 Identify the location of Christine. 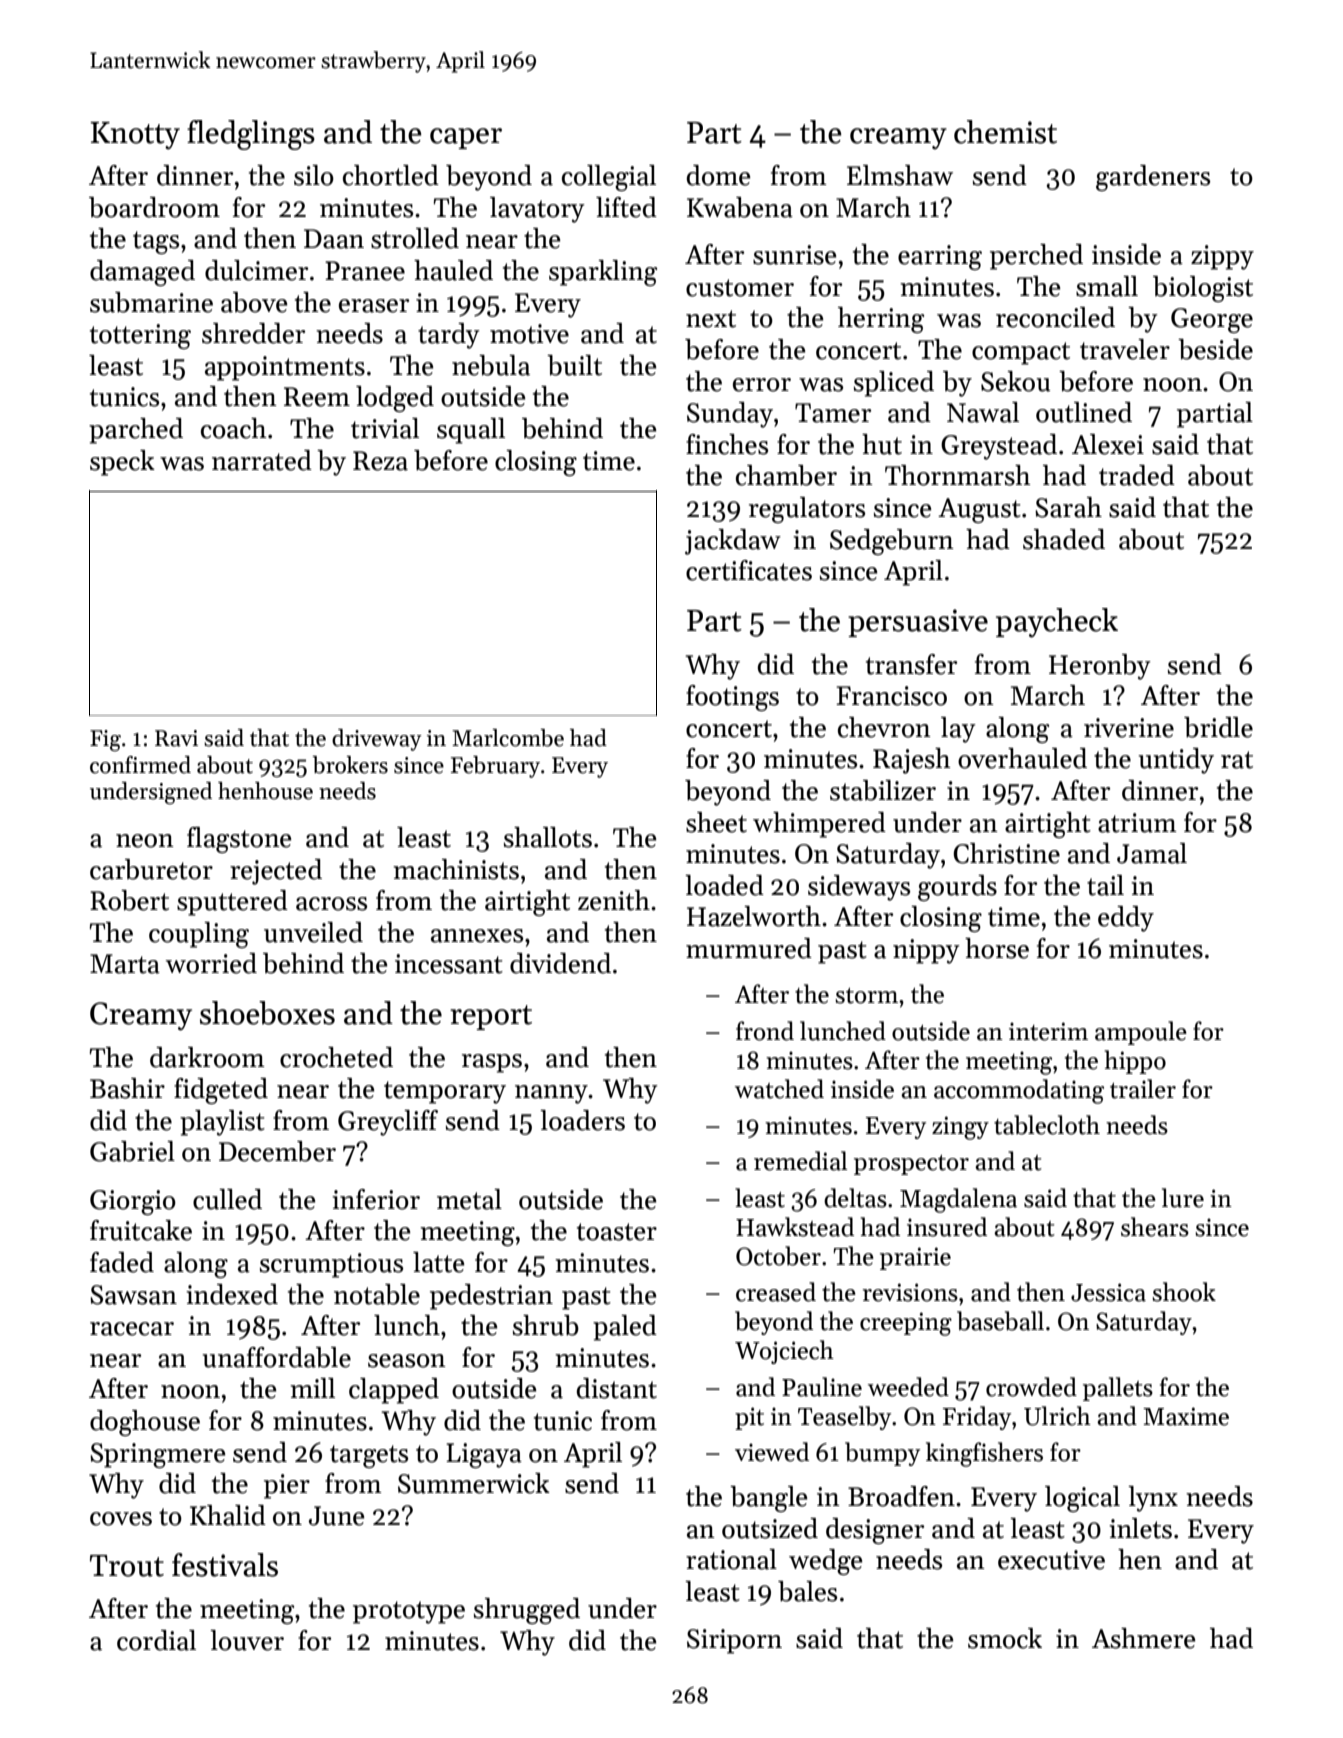
(1006, 853).
